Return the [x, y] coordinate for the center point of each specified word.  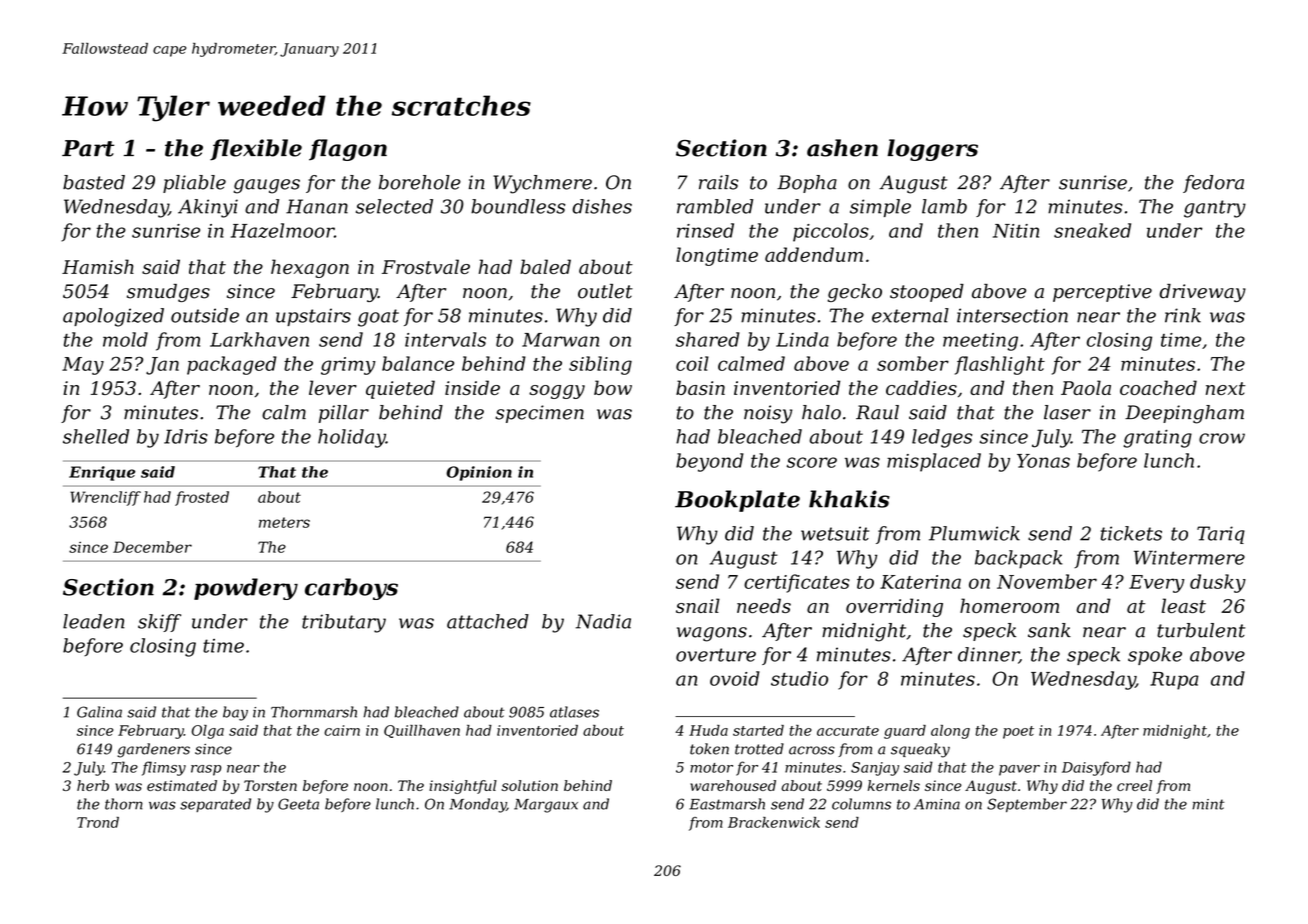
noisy [768, 414]
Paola [1086, 387]
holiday [352, 438]
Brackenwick [774, 822]
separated [215, 805]
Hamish [98, 266]
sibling [600, 365]
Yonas [1043, 461]
